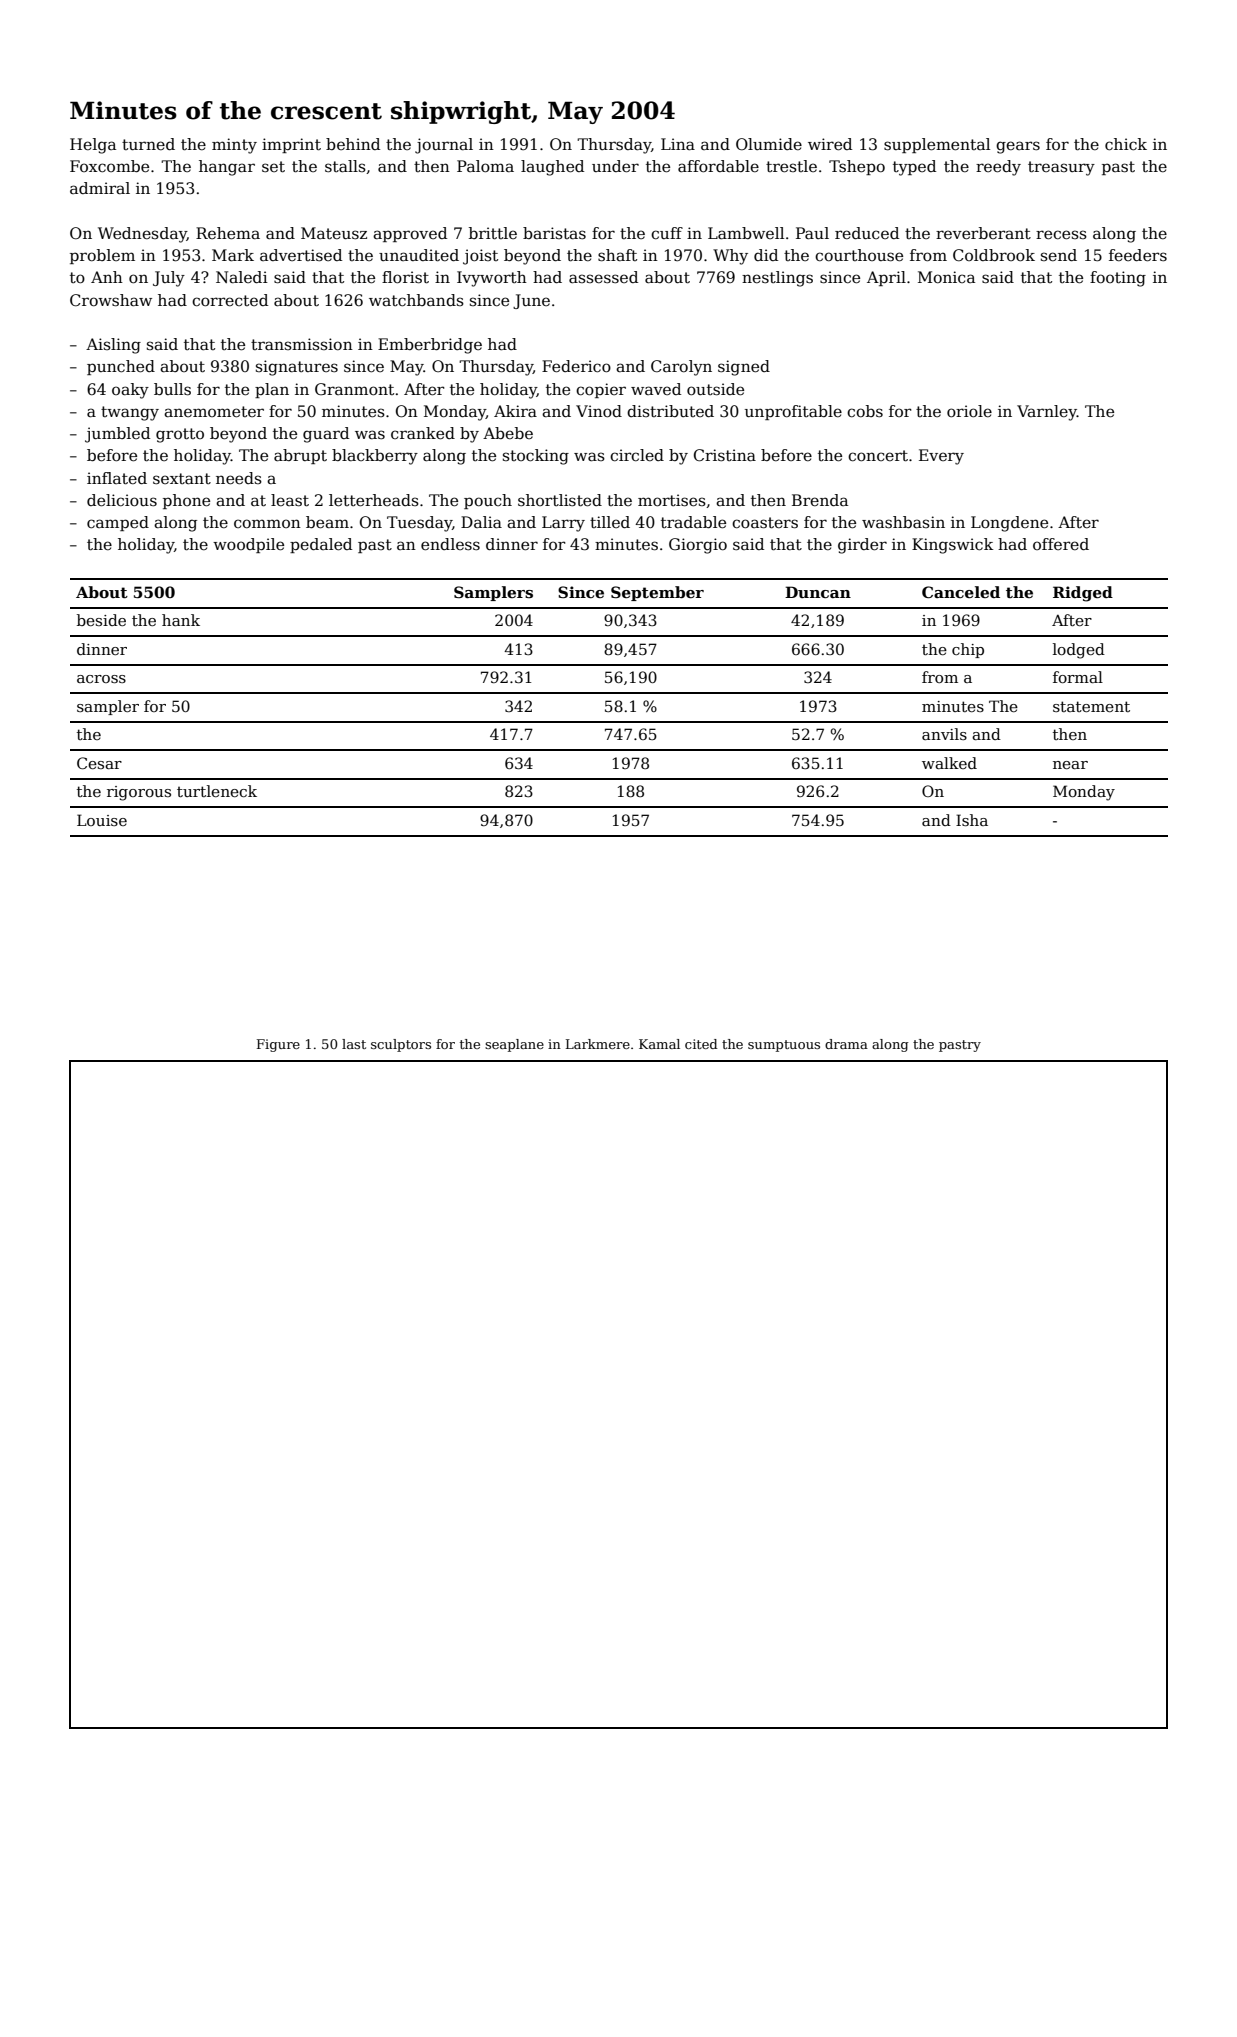 The width and height of the document is (1237, 2037). What do you see at coordinates (1091, 706) in the document?
I see `statement` at bounding box center [1091, 706].
